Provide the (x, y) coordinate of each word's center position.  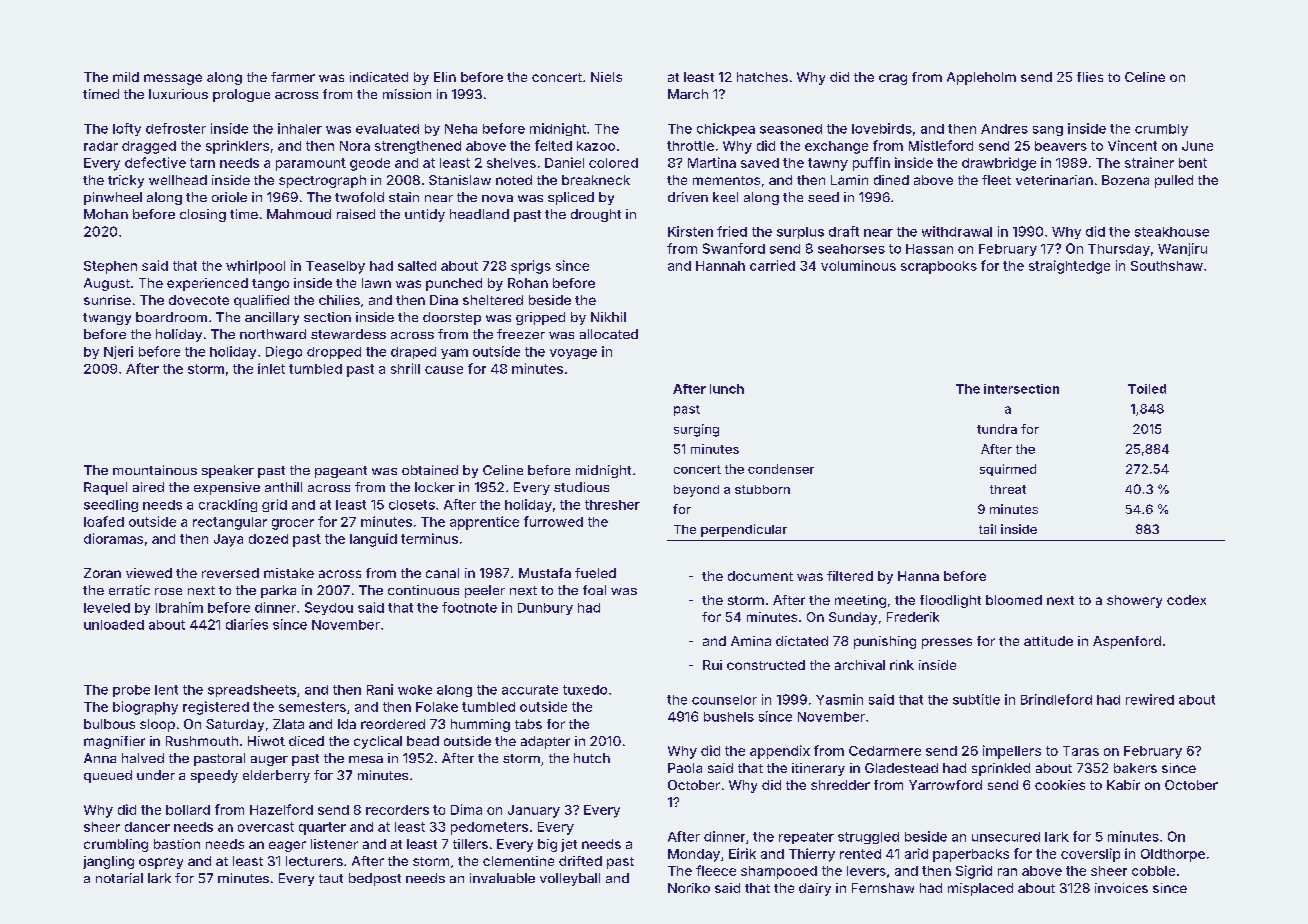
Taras (1081, 751)
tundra (997, 429)
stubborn (762, 489)
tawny (828, 164)
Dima (466, 809)
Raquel (105, 488)
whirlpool (255, 267)
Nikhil (608, 317)
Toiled (1147, 389)
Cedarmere (885, 751)
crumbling (116, 845)
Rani (380, 689)
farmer (293, 77)
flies (1090, 77)
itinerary (818, 769)
